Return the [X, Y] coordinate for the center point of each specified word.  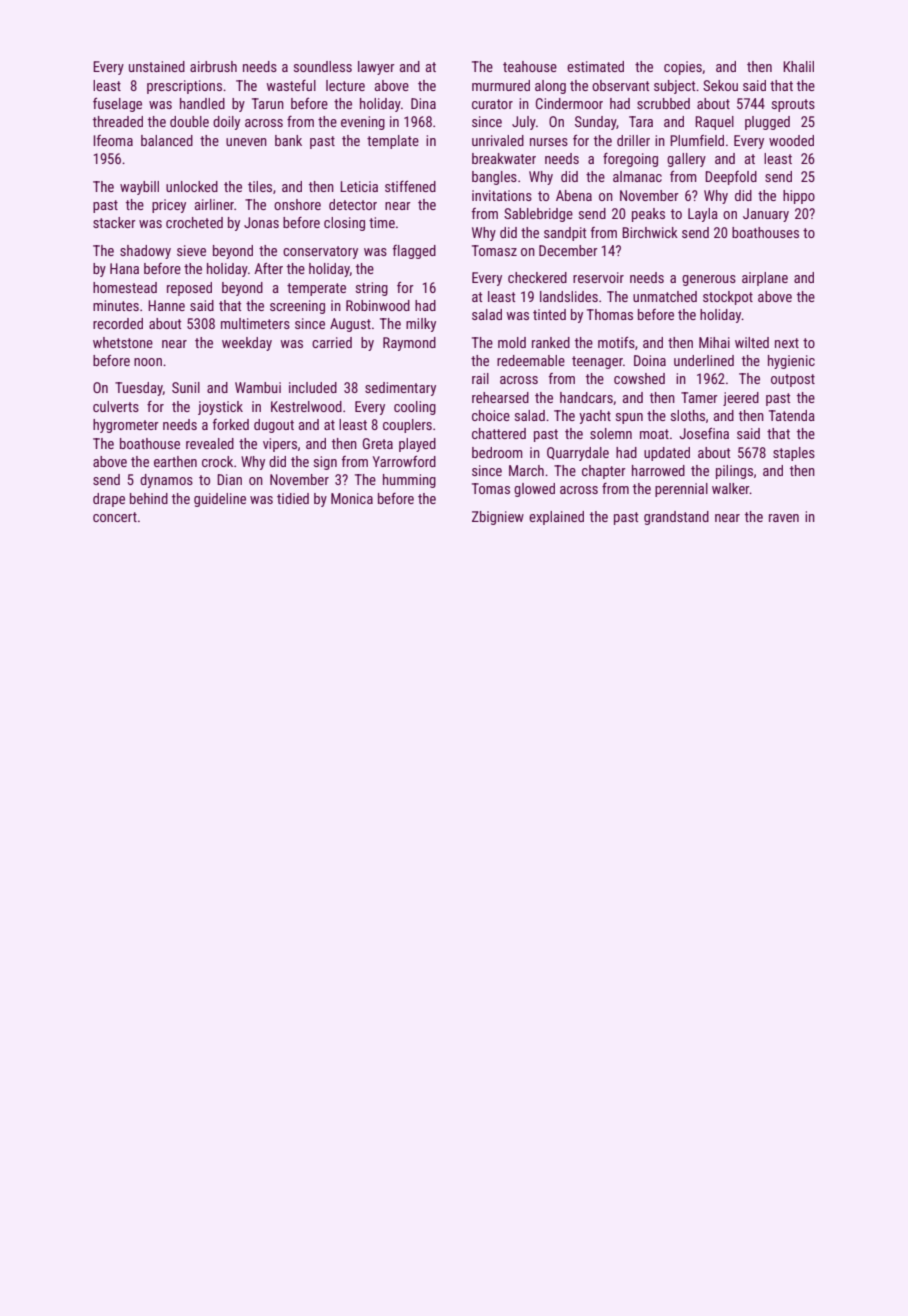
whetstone [123, 342]
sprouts [793, 105]
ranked [551, 342]
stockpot [728, 298]
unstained [157, 66]
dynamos [166, 481]
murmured [501, 85]
